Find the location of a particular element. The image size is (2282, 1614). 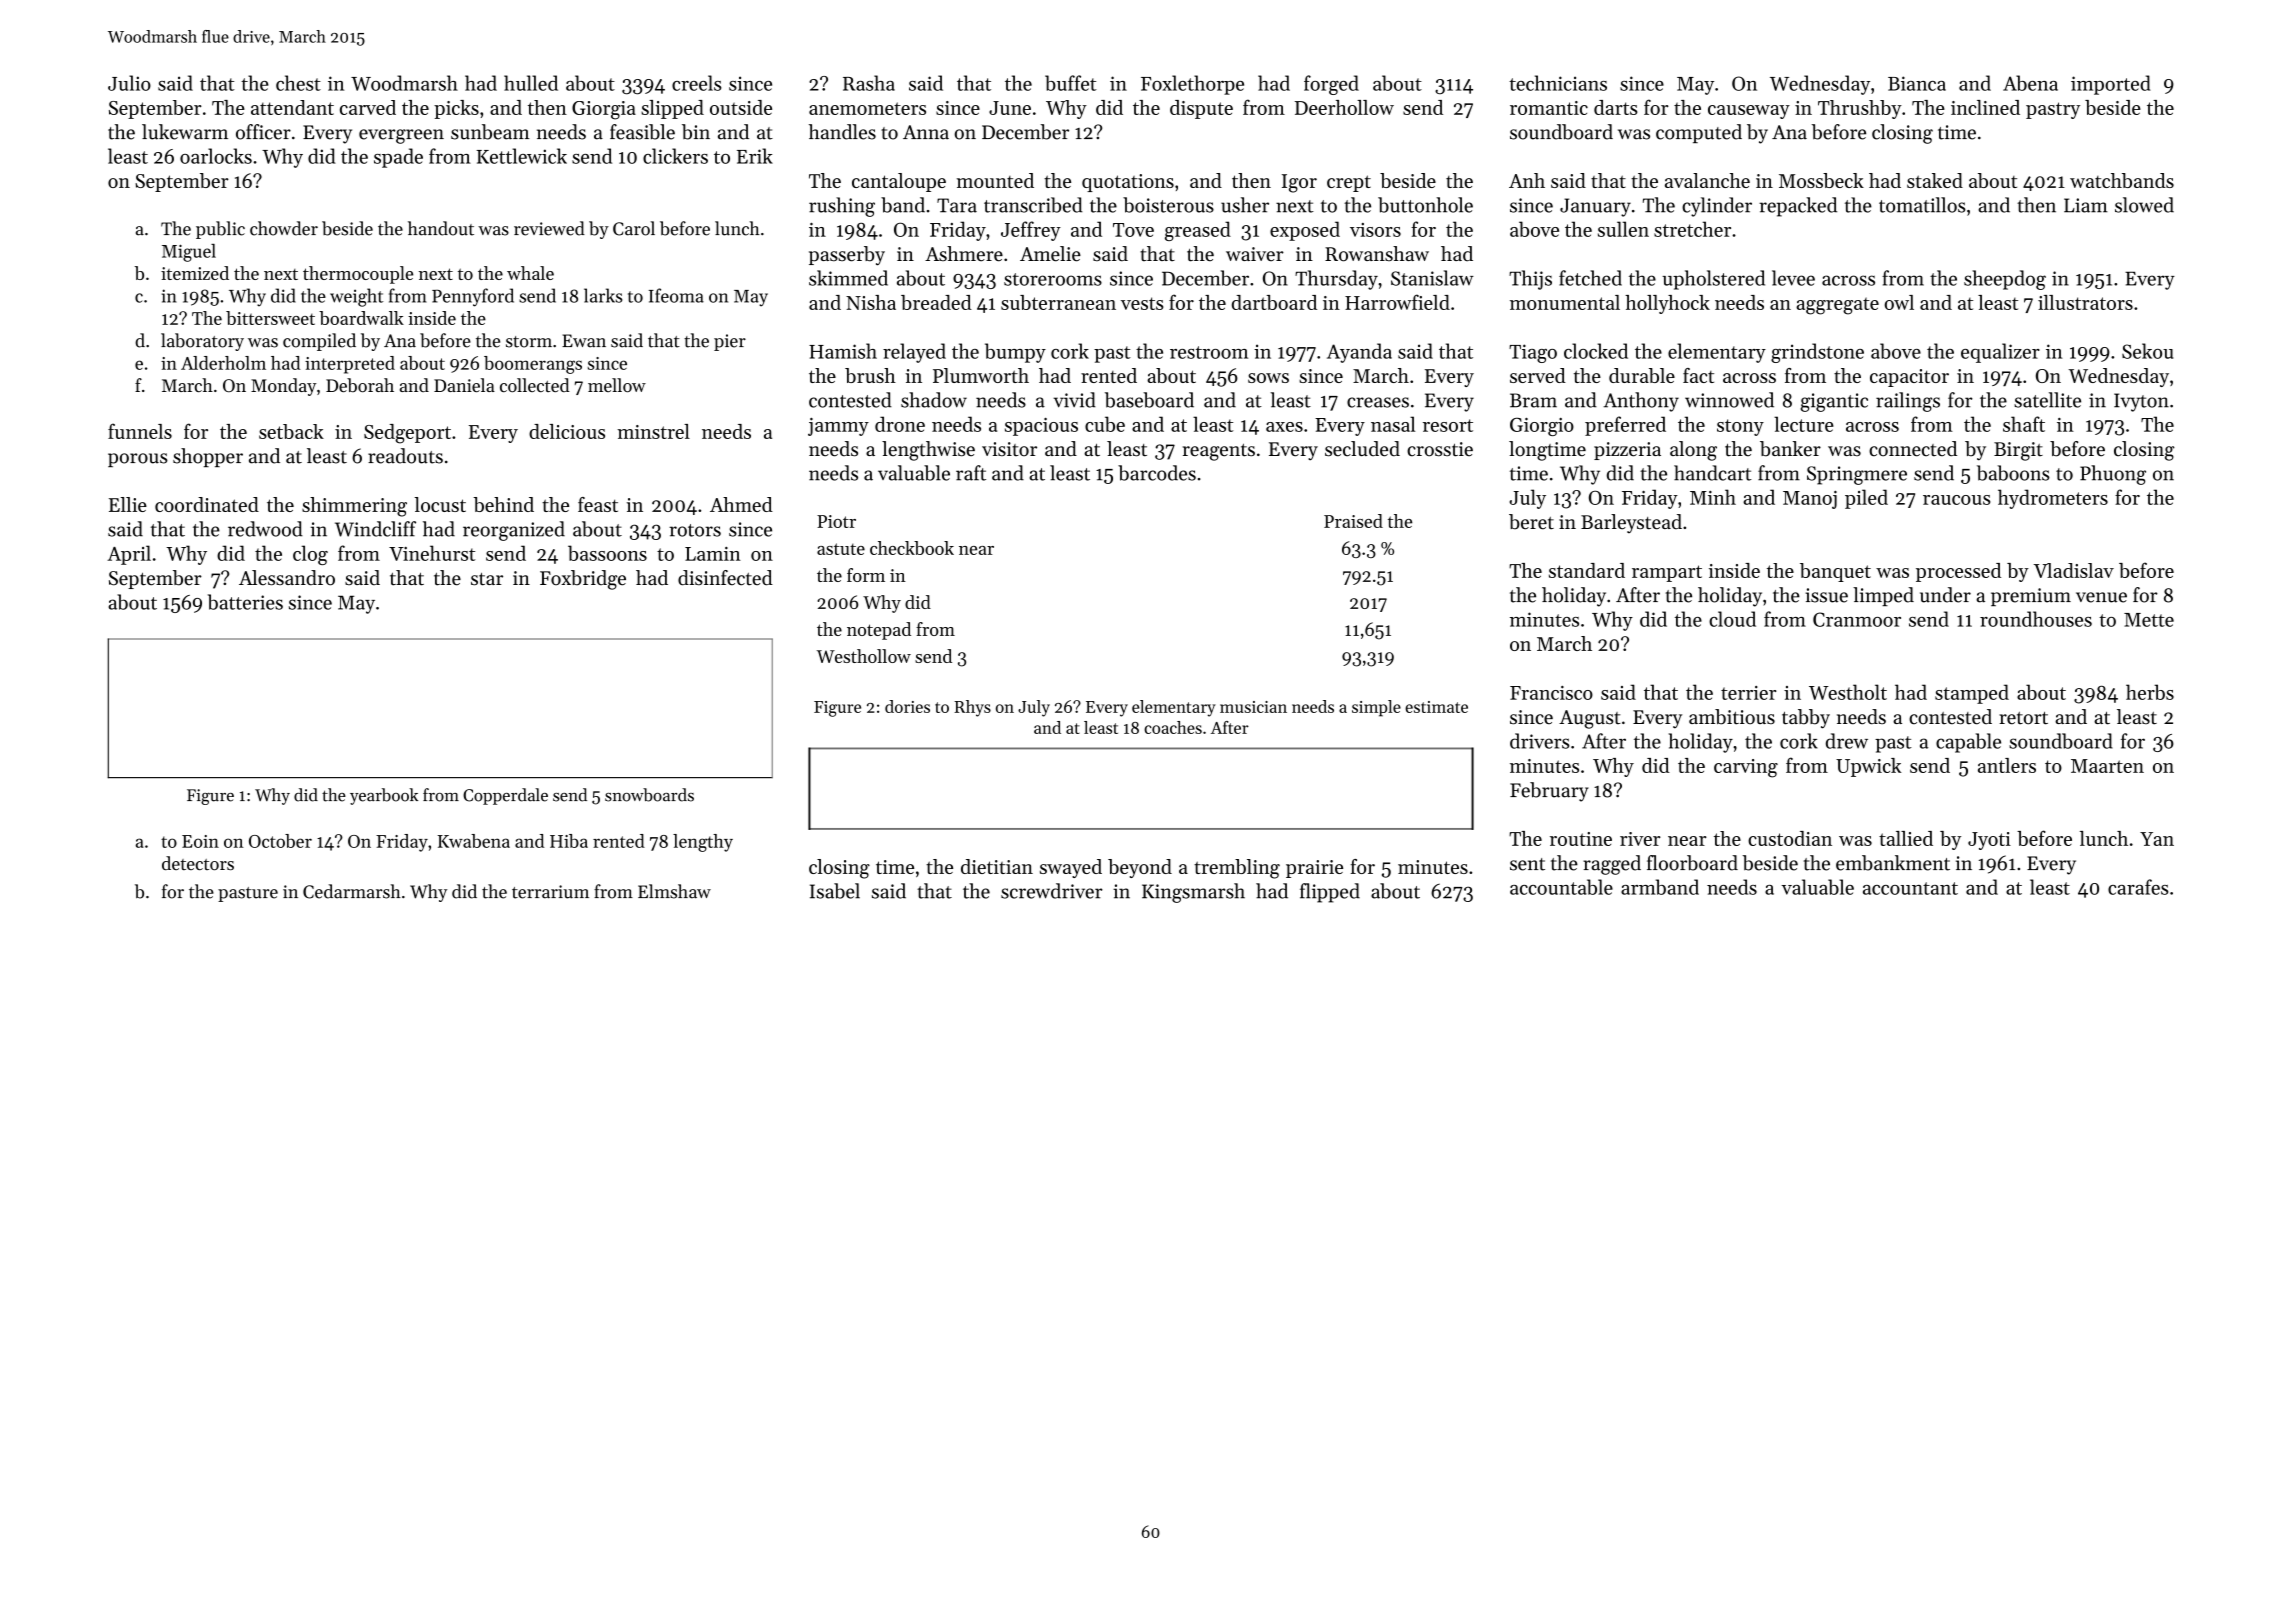

June is located at coordinates (1010, 108).
